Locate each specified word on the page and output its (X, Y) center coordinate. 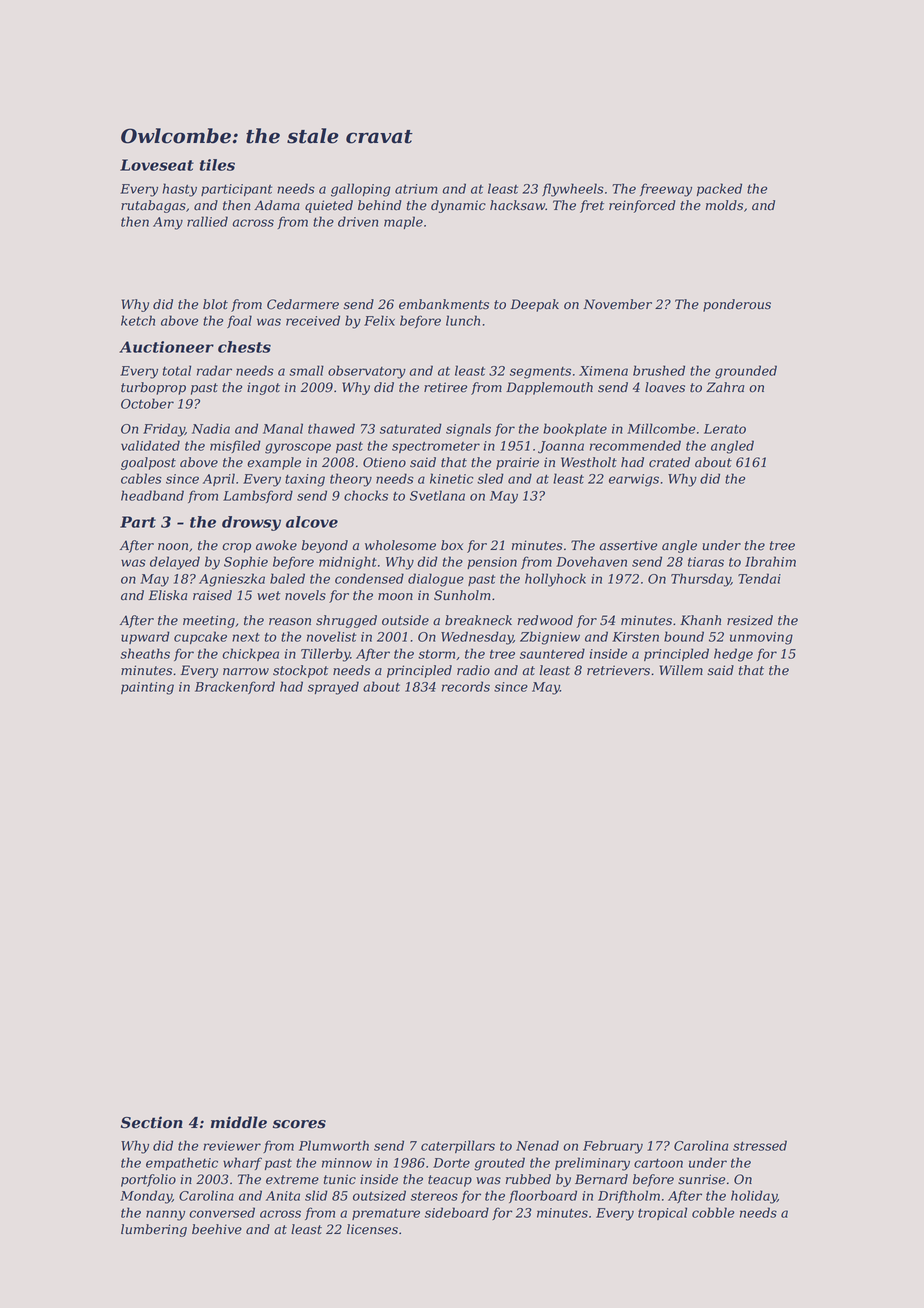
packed (719, 189)
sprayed (333, 688)
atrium (416, 189)
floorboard (543, 1196)
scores (299, 1124)
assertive (628, 545)
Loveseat (157, 165)
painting (147, 688)
